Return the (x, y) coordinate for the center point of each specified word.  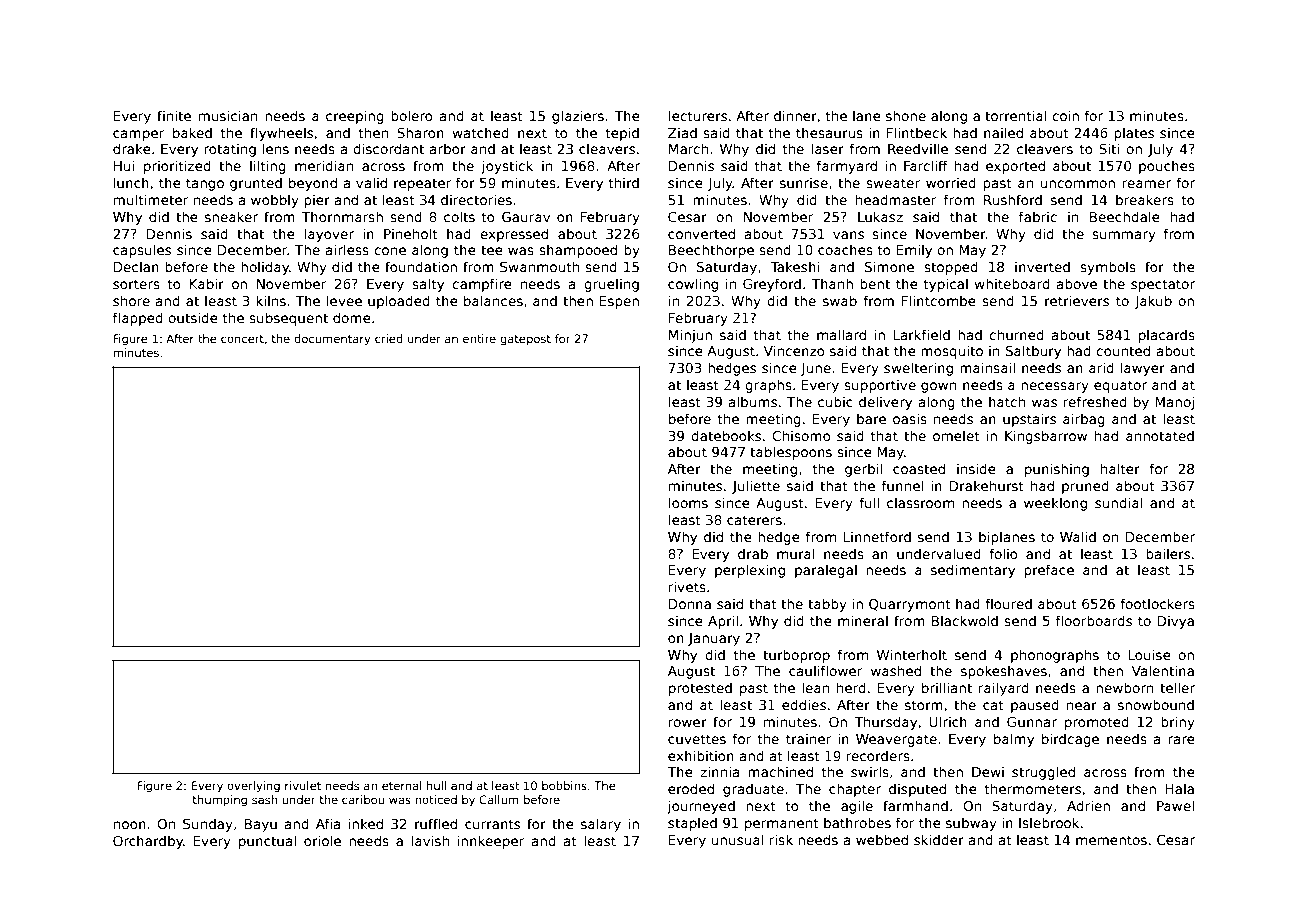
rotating (230, 150)
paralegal (826, 571)
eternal (402, 785)
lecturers (698, 115)
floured (1008, 603)
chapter (855, 790)
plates (1134, 134)
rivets (687, 586)
